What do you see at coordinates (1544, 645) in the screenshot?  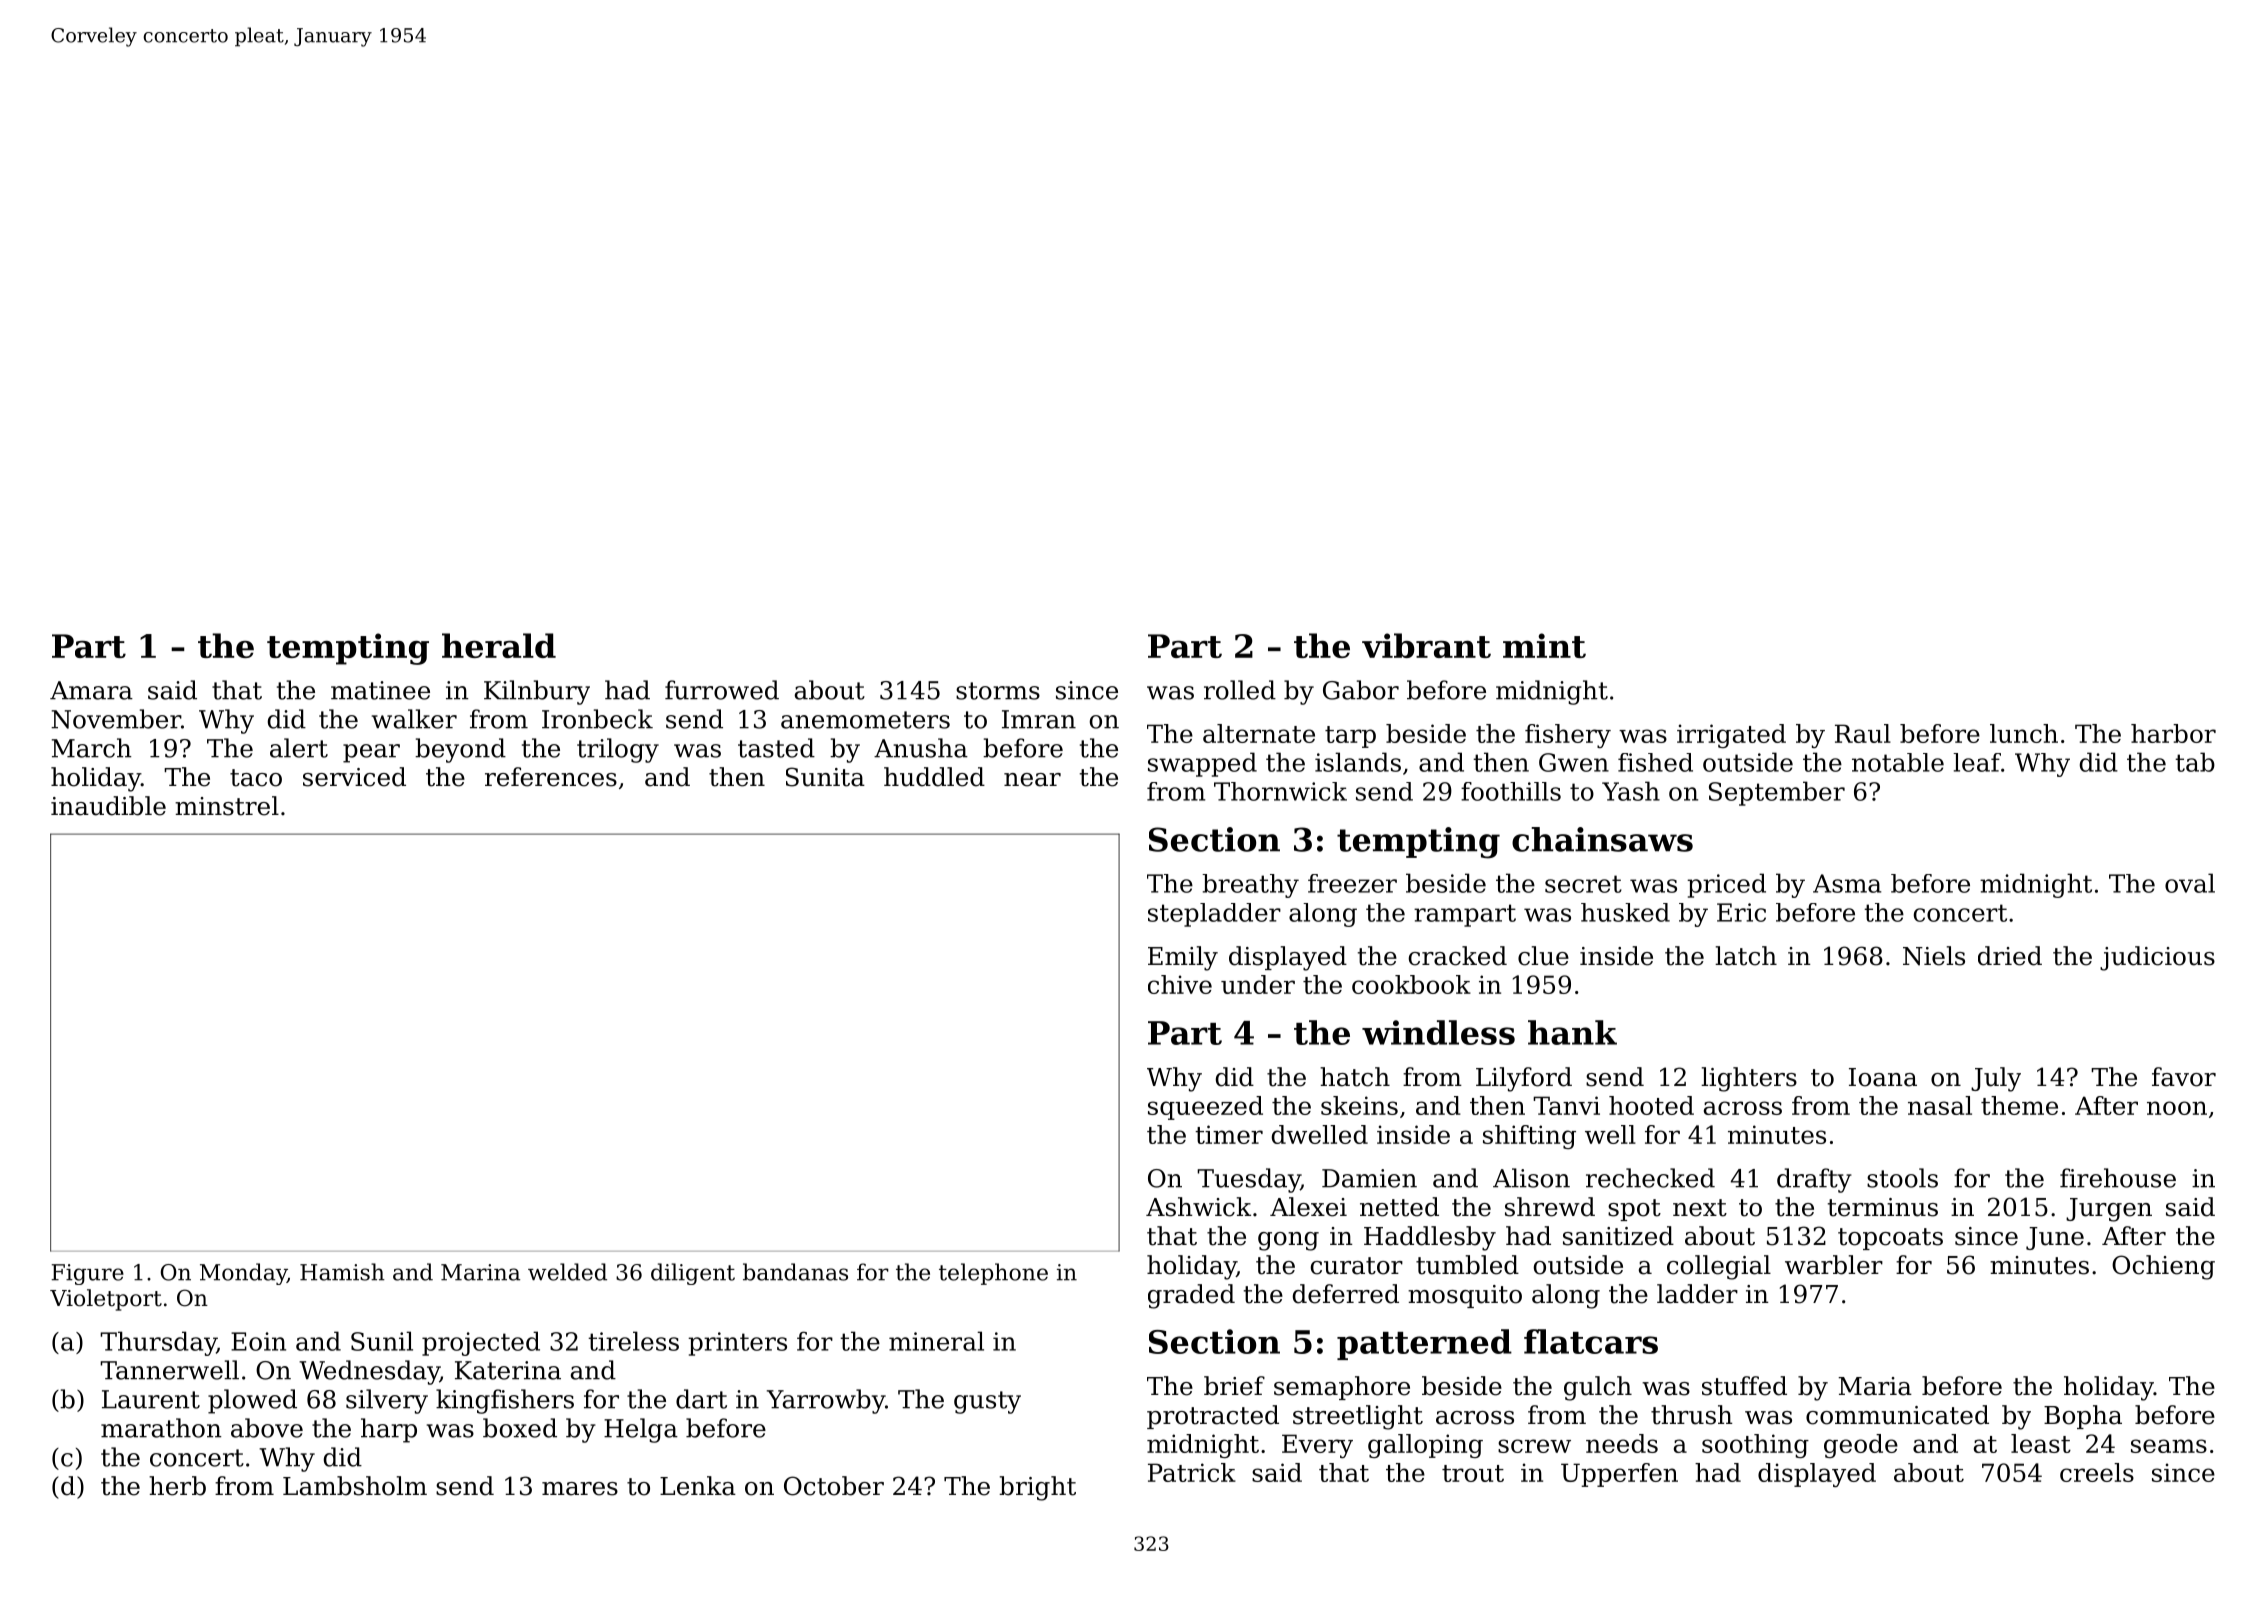 I see `mint` at bounding box center [1544, 645].
